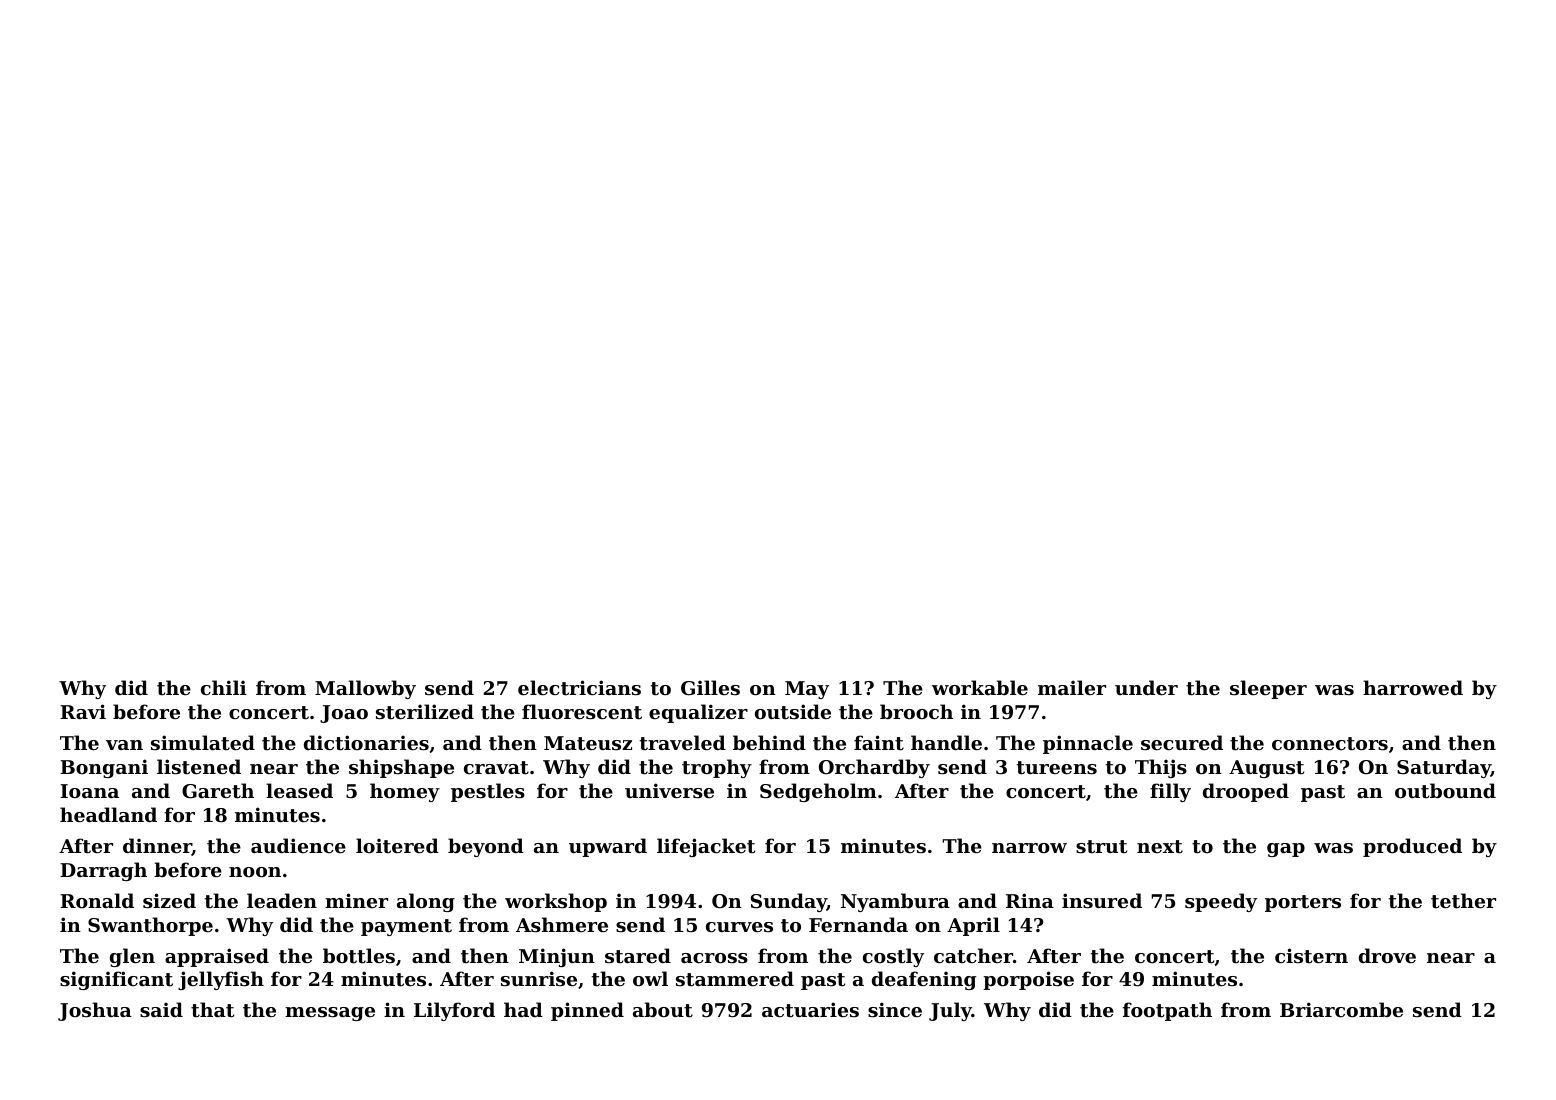  Describe the element at coordinates (539, 979) in the document. I see `sunrise` at that location.
